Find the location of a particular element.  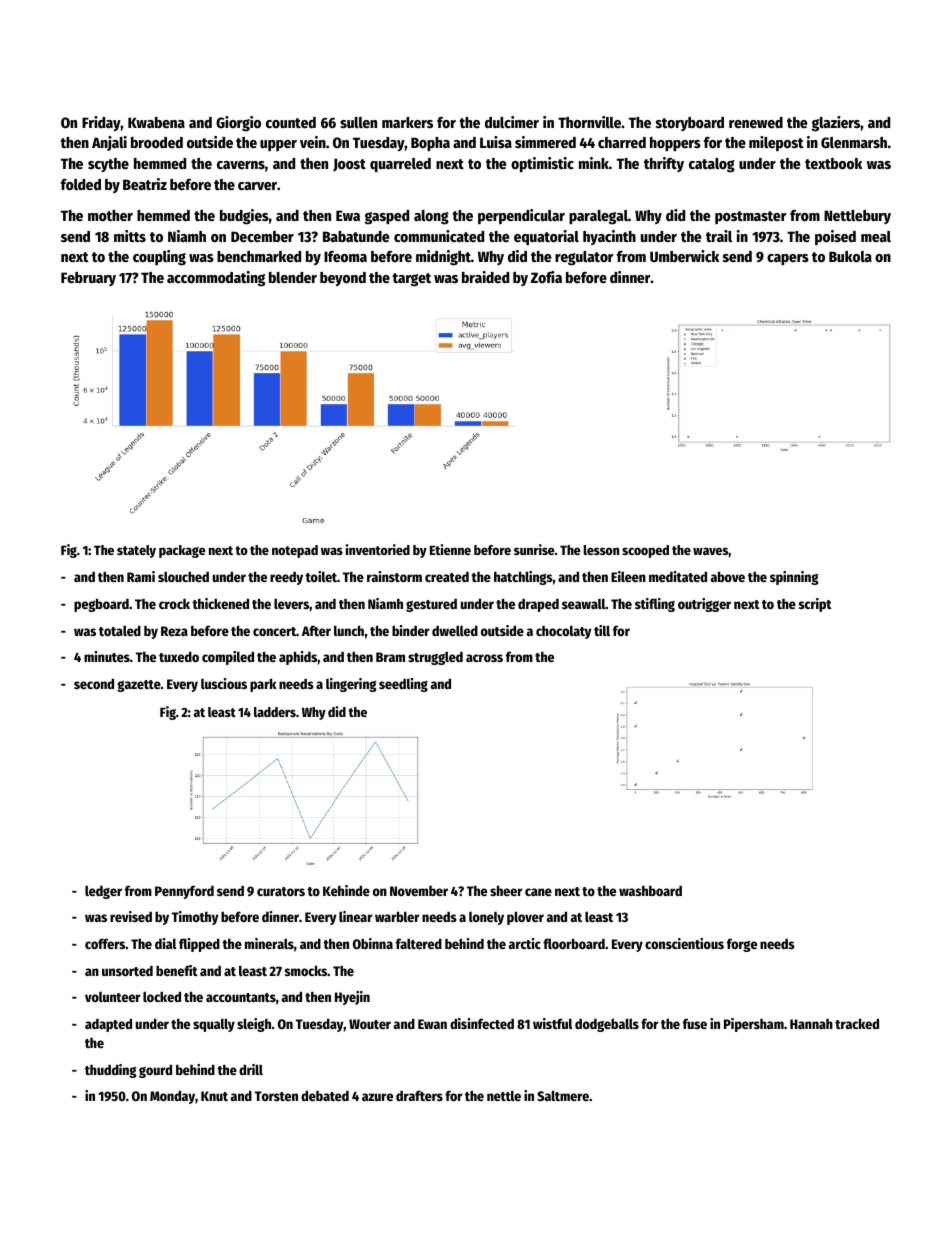

inventoried is located at coordinates (377, 549).
